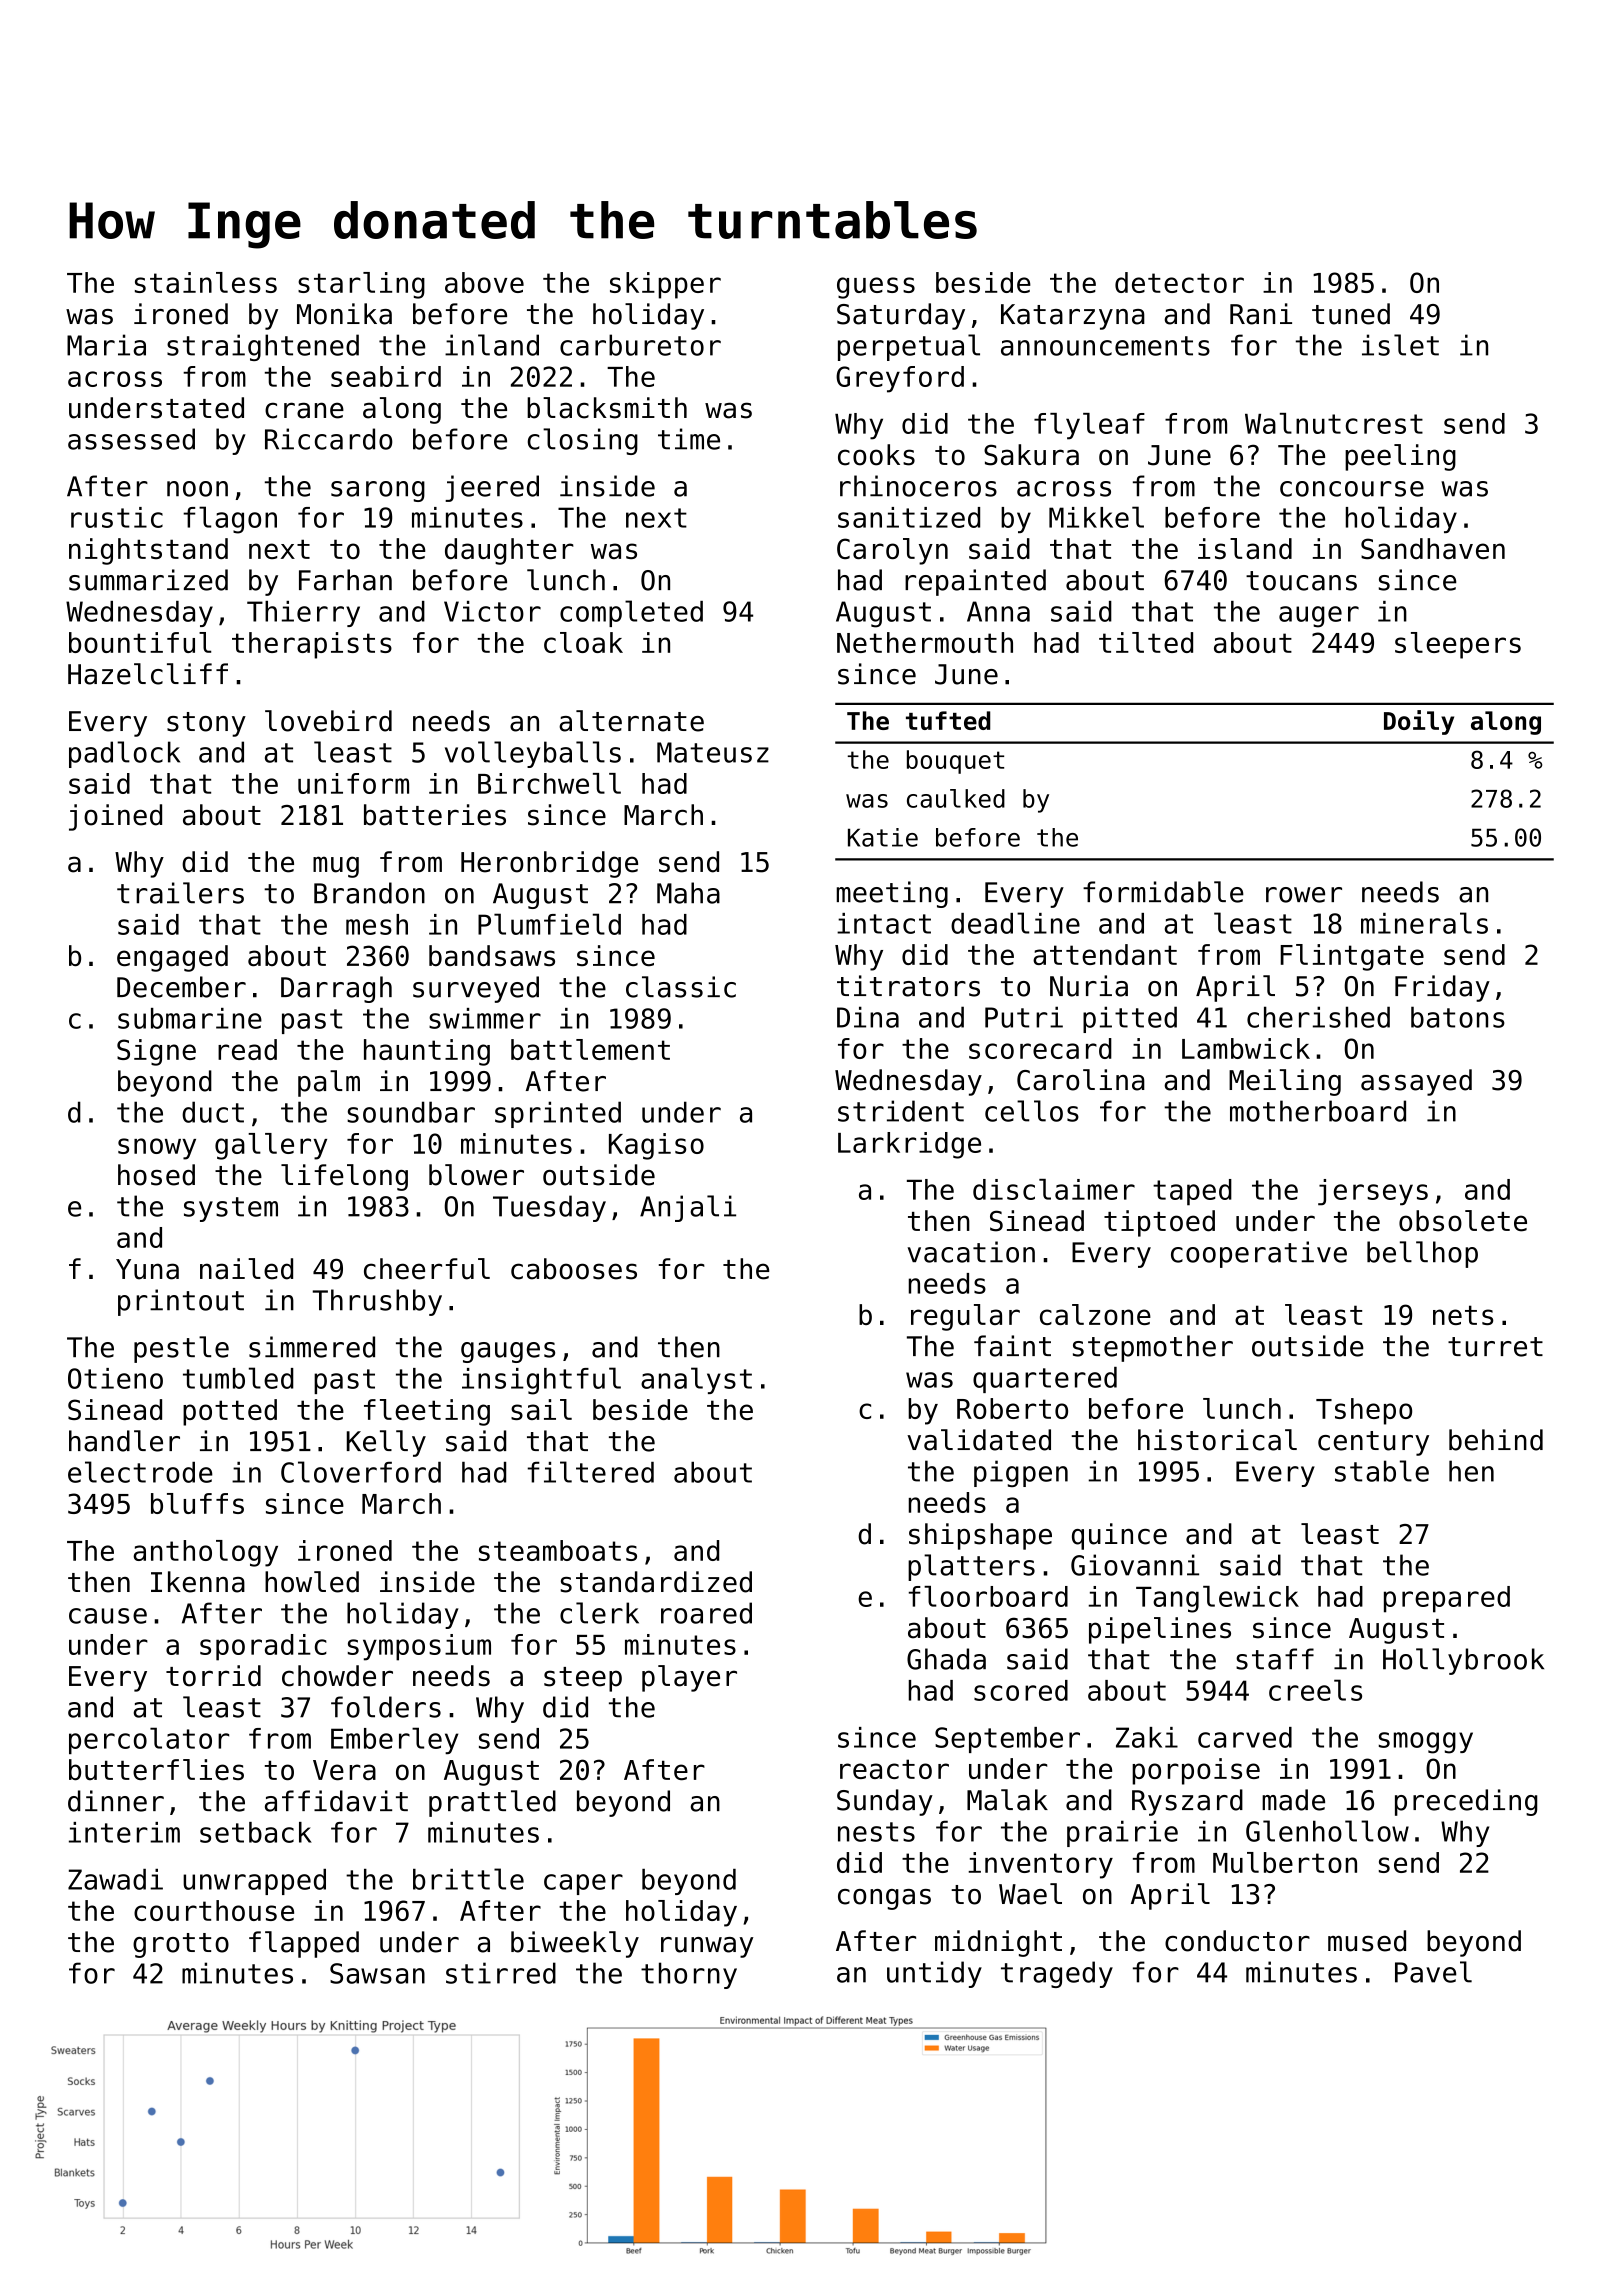 Image resolution: width=1620 pixels, height=2292 pixels. I want to click on Anjali, so click(688, 1208).
